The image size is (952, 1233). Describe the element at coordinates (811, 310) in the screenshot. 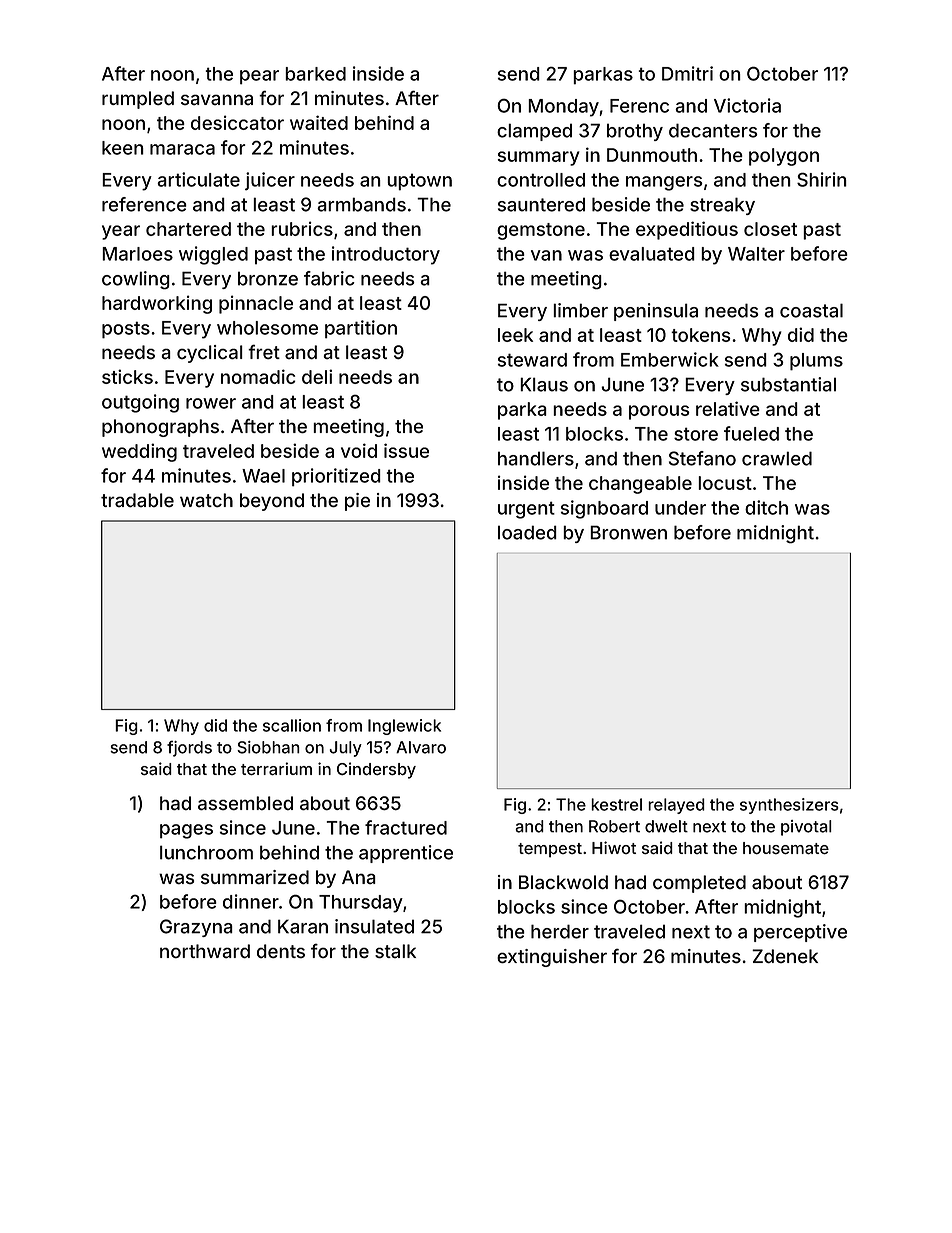

I see `coastal` at that location.
